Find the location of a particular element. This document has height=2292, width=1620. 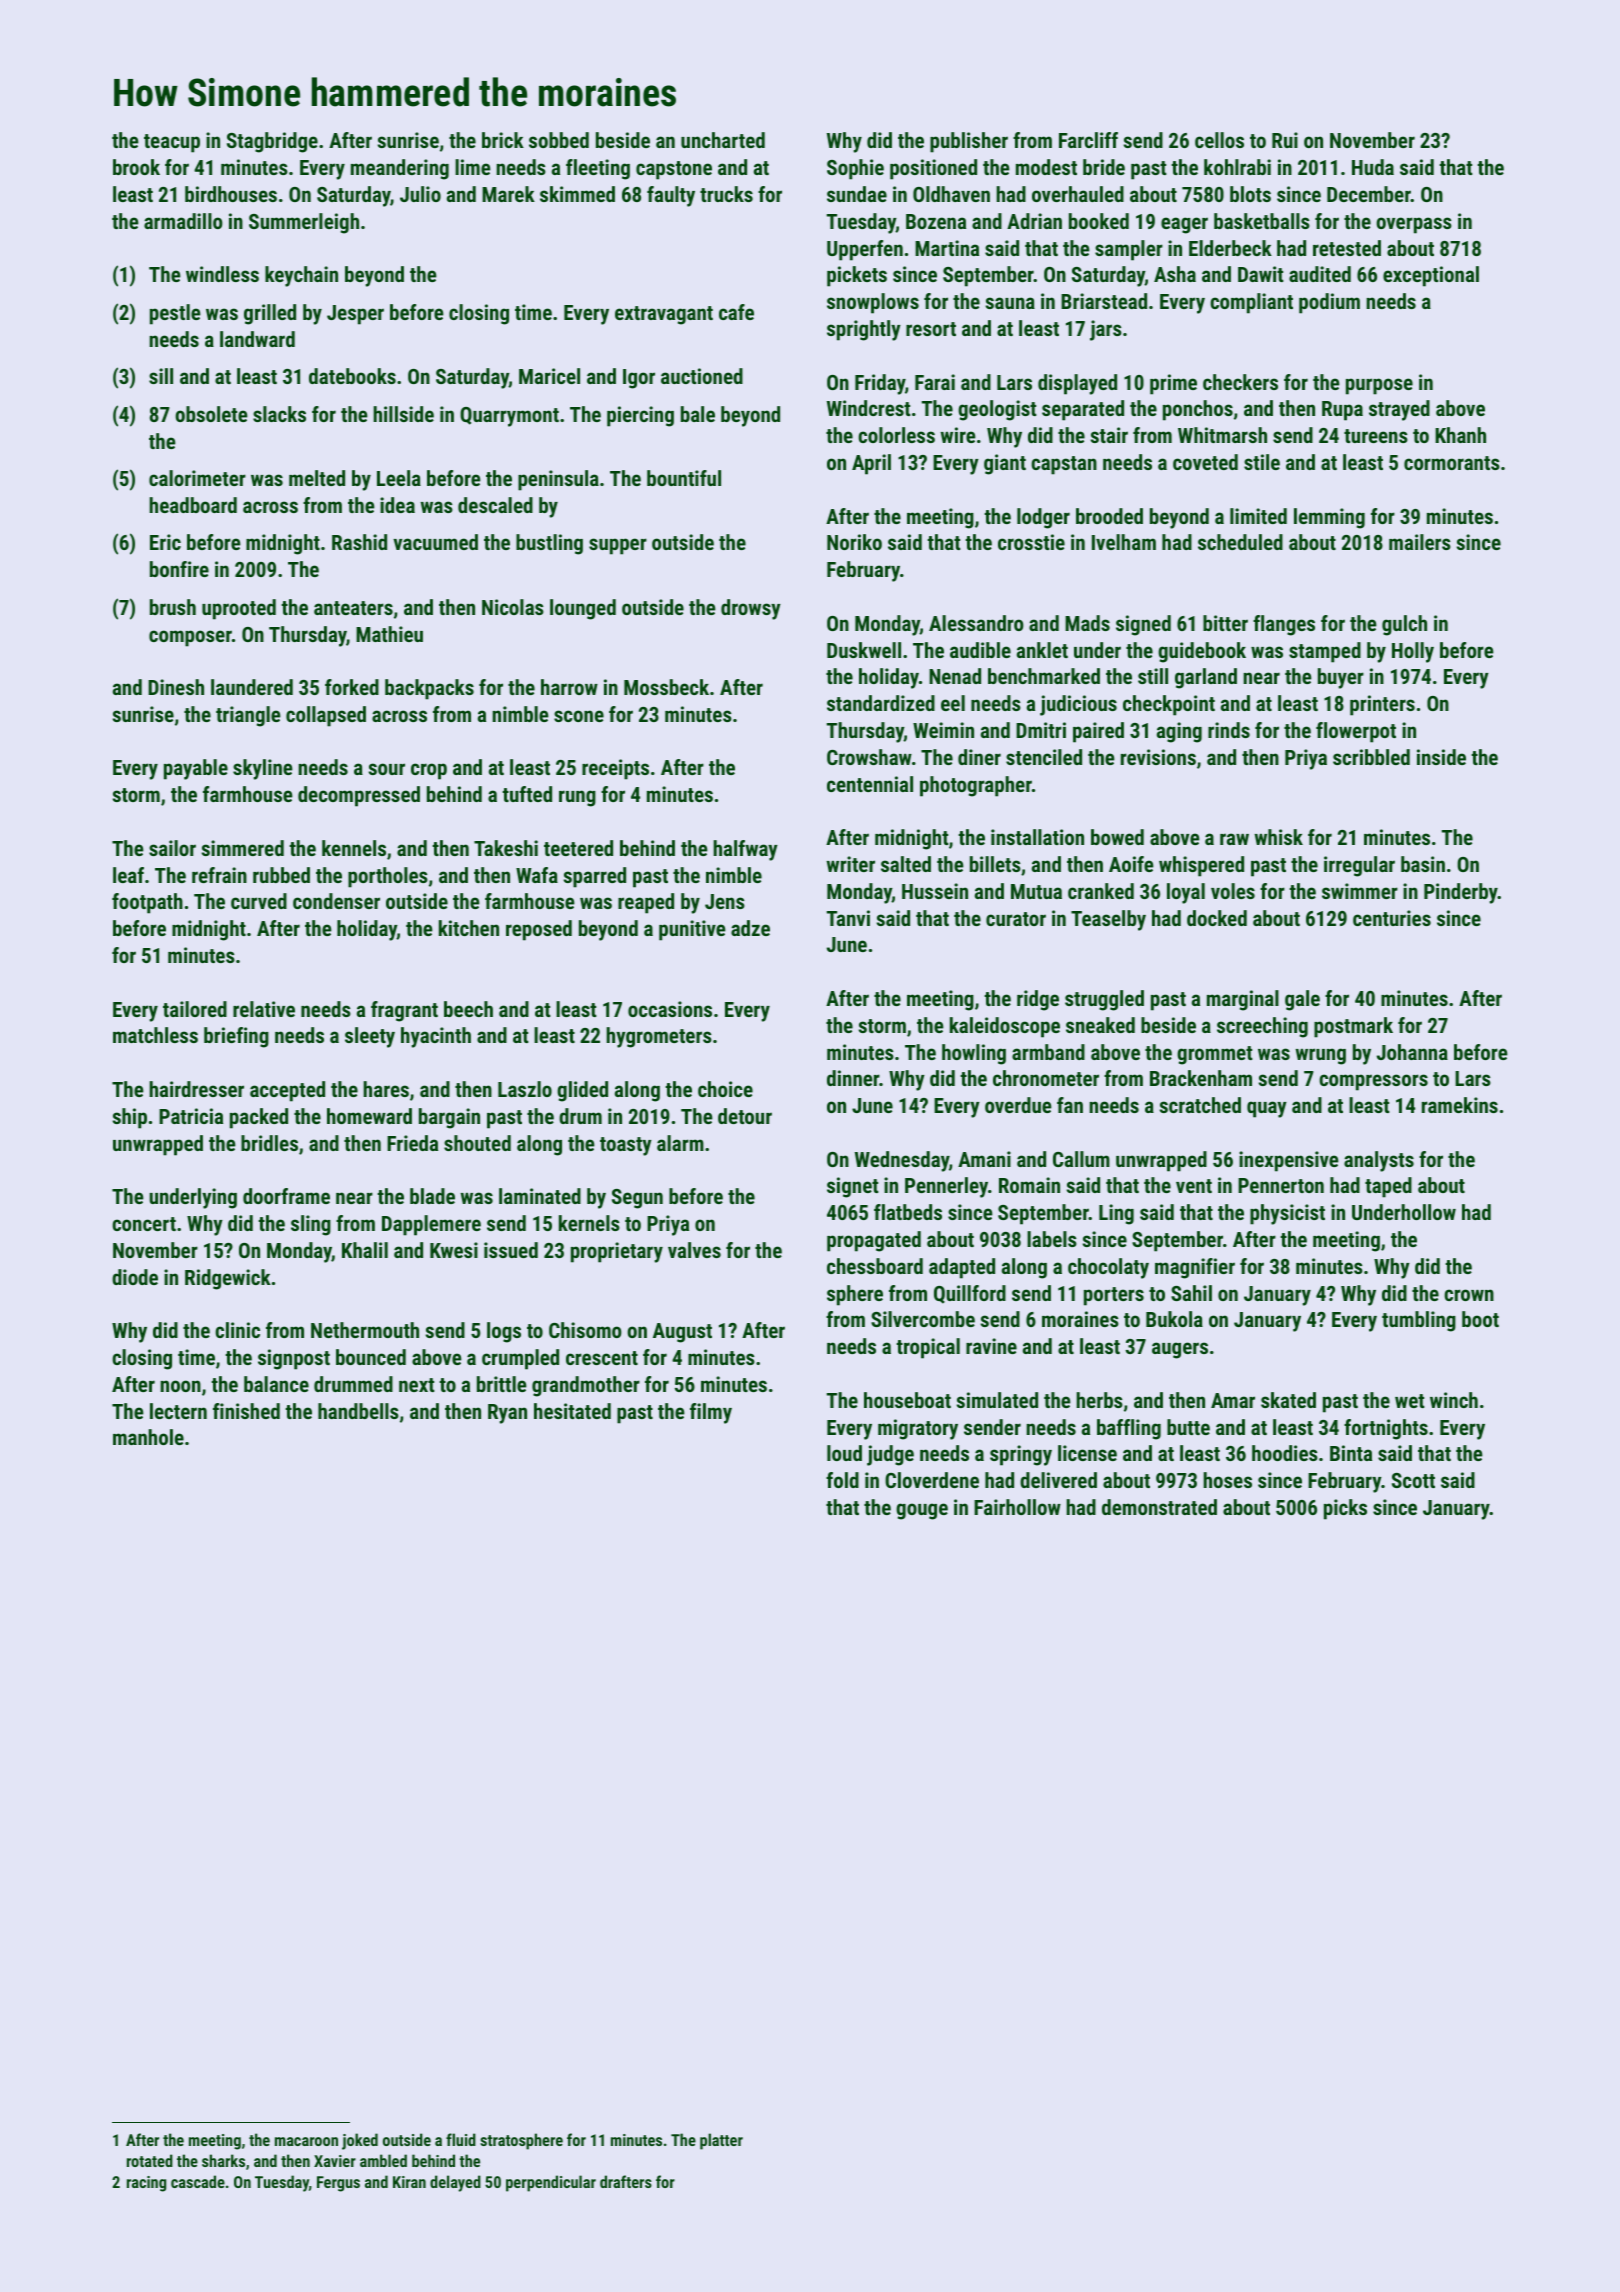

Khanh is located at coordinates (1460, 435).
